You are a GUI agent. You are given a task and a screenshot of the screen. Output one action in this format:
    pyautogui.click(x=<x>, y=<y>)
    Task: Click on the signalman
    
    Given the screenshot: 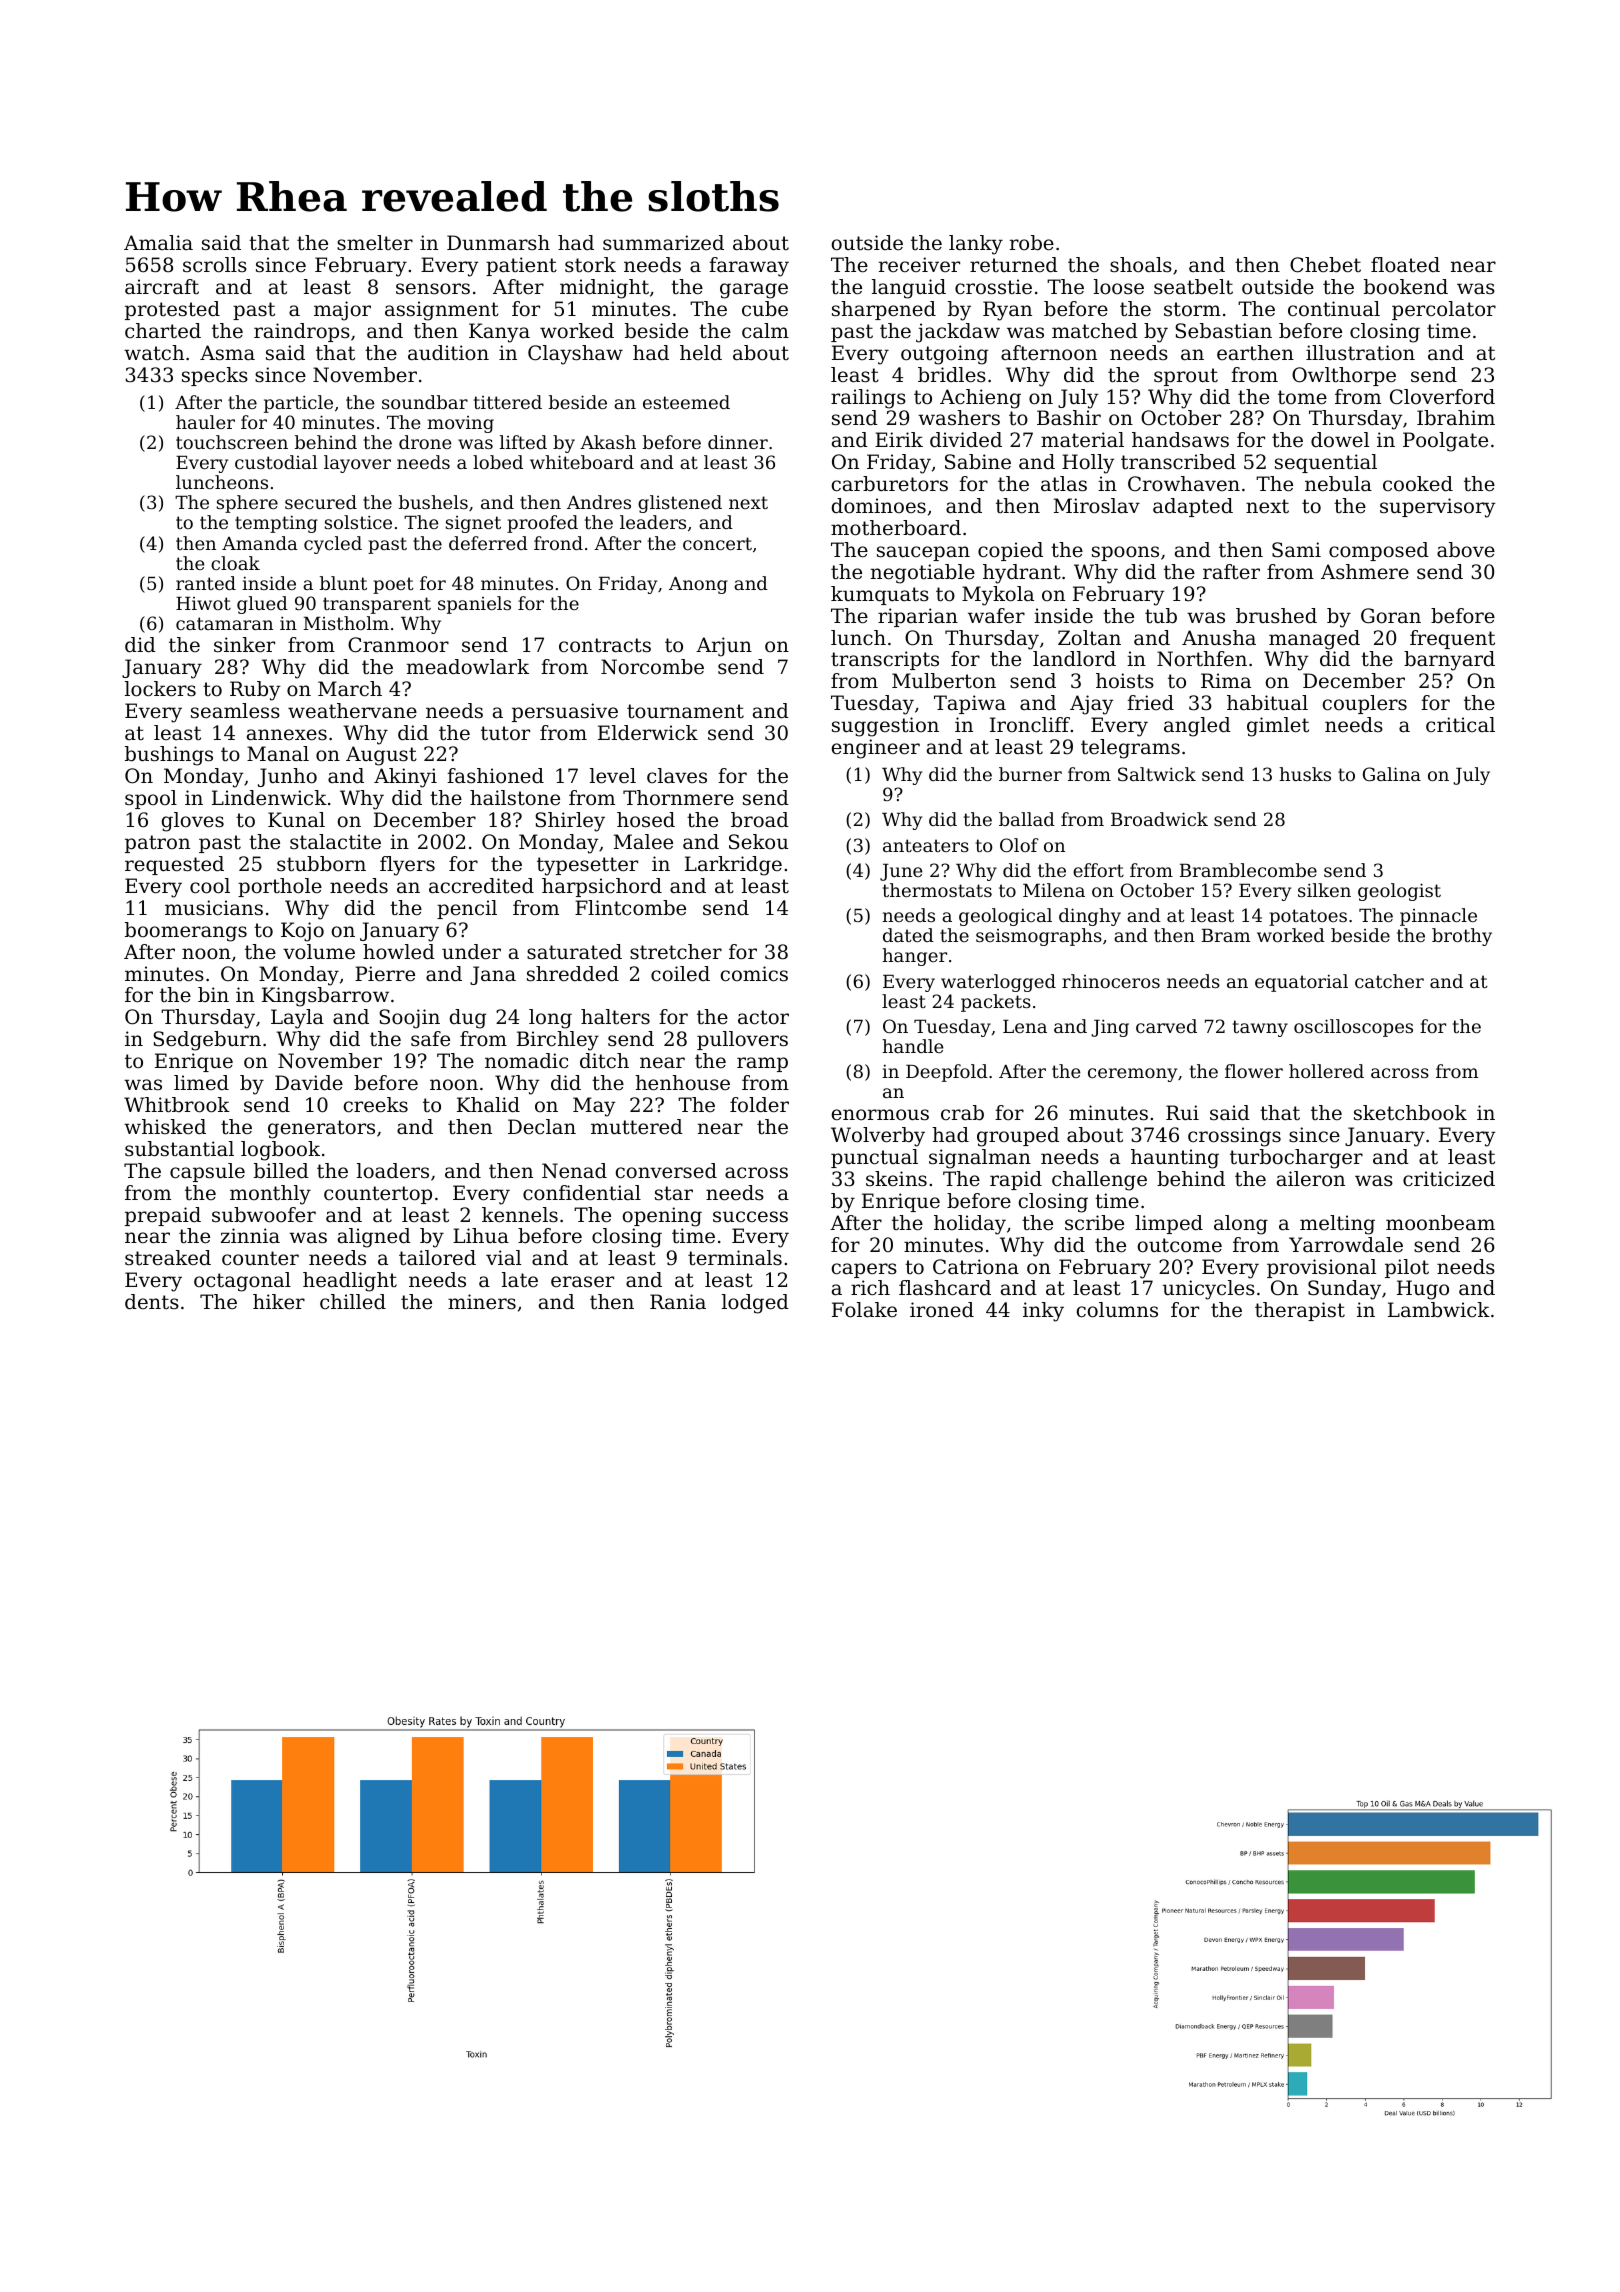 What is the action you would take?
    pyautogui.click(x=980, y=1159)
